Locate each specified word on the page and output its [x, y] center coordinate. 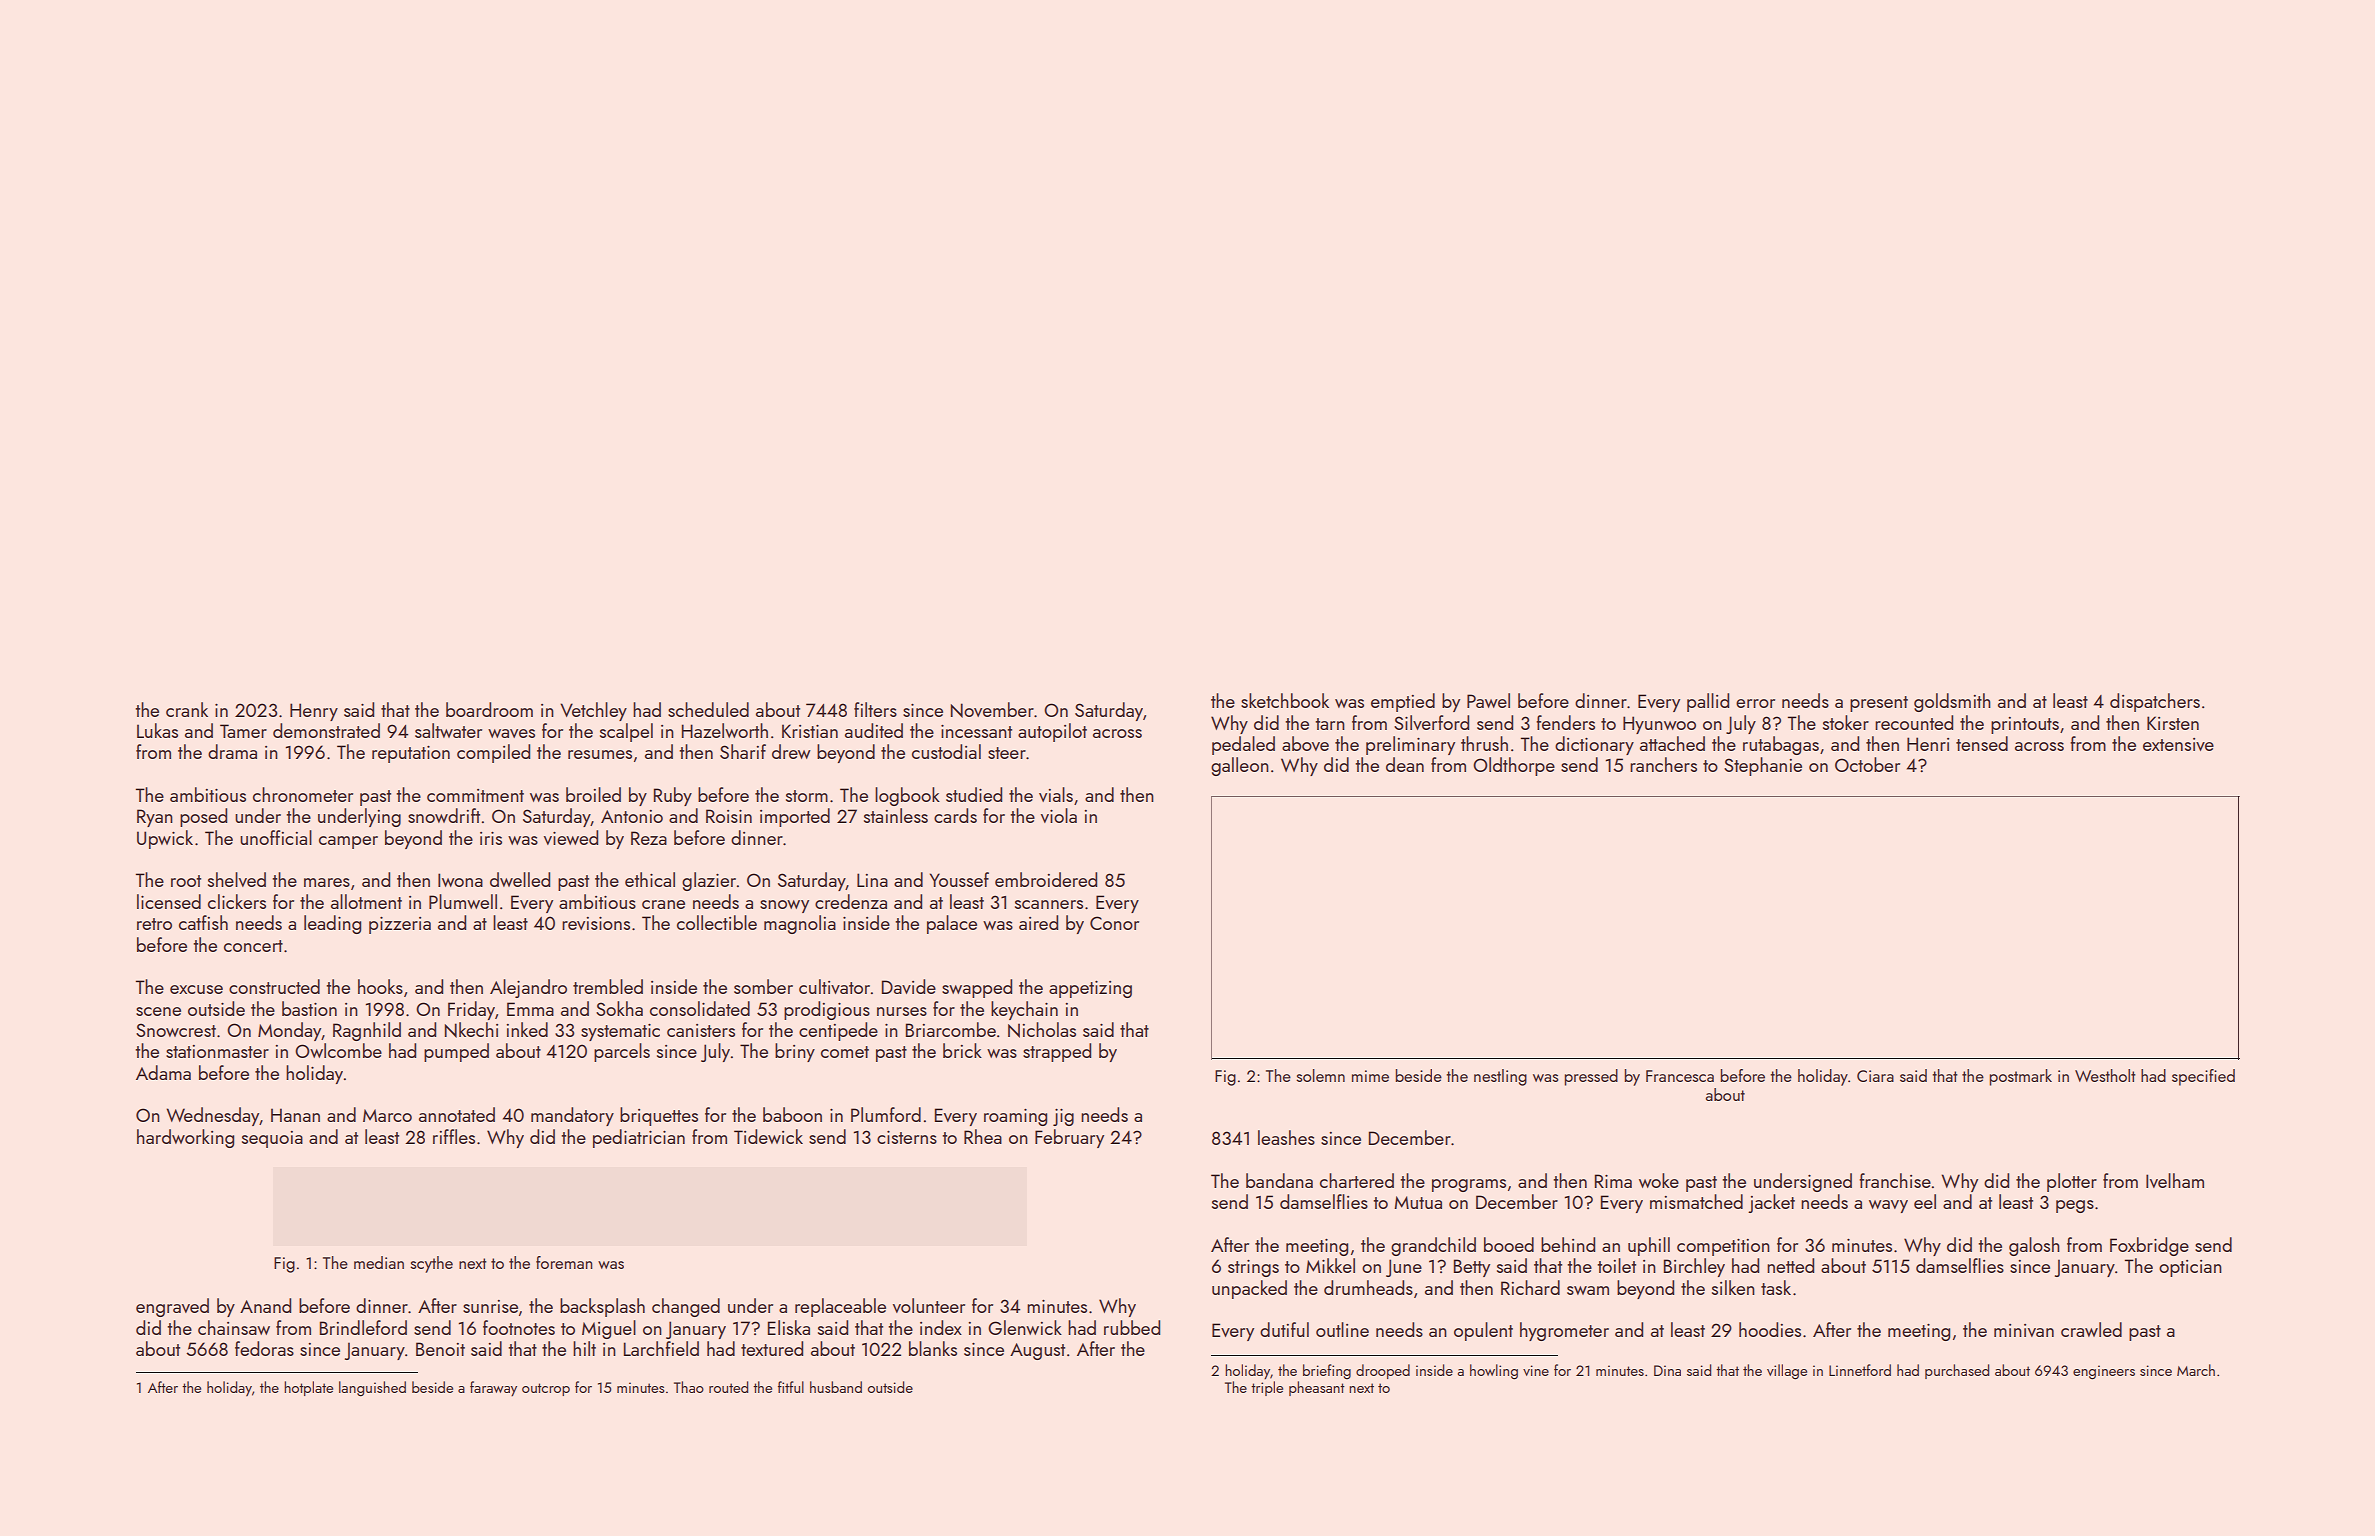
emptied [1403, 702]
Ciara [1875, 1076]
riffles [454, 1136]
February [1069, 1138]
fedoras [264, 1348]
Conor [1114, 923]
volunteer [929, 1305]
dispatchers [2155, 702]
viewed [571, 837]
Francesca [1680, 1076]
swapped [977, 988]
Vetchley [593, 711]
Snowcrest [176, 1030]
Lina [872, 880]
